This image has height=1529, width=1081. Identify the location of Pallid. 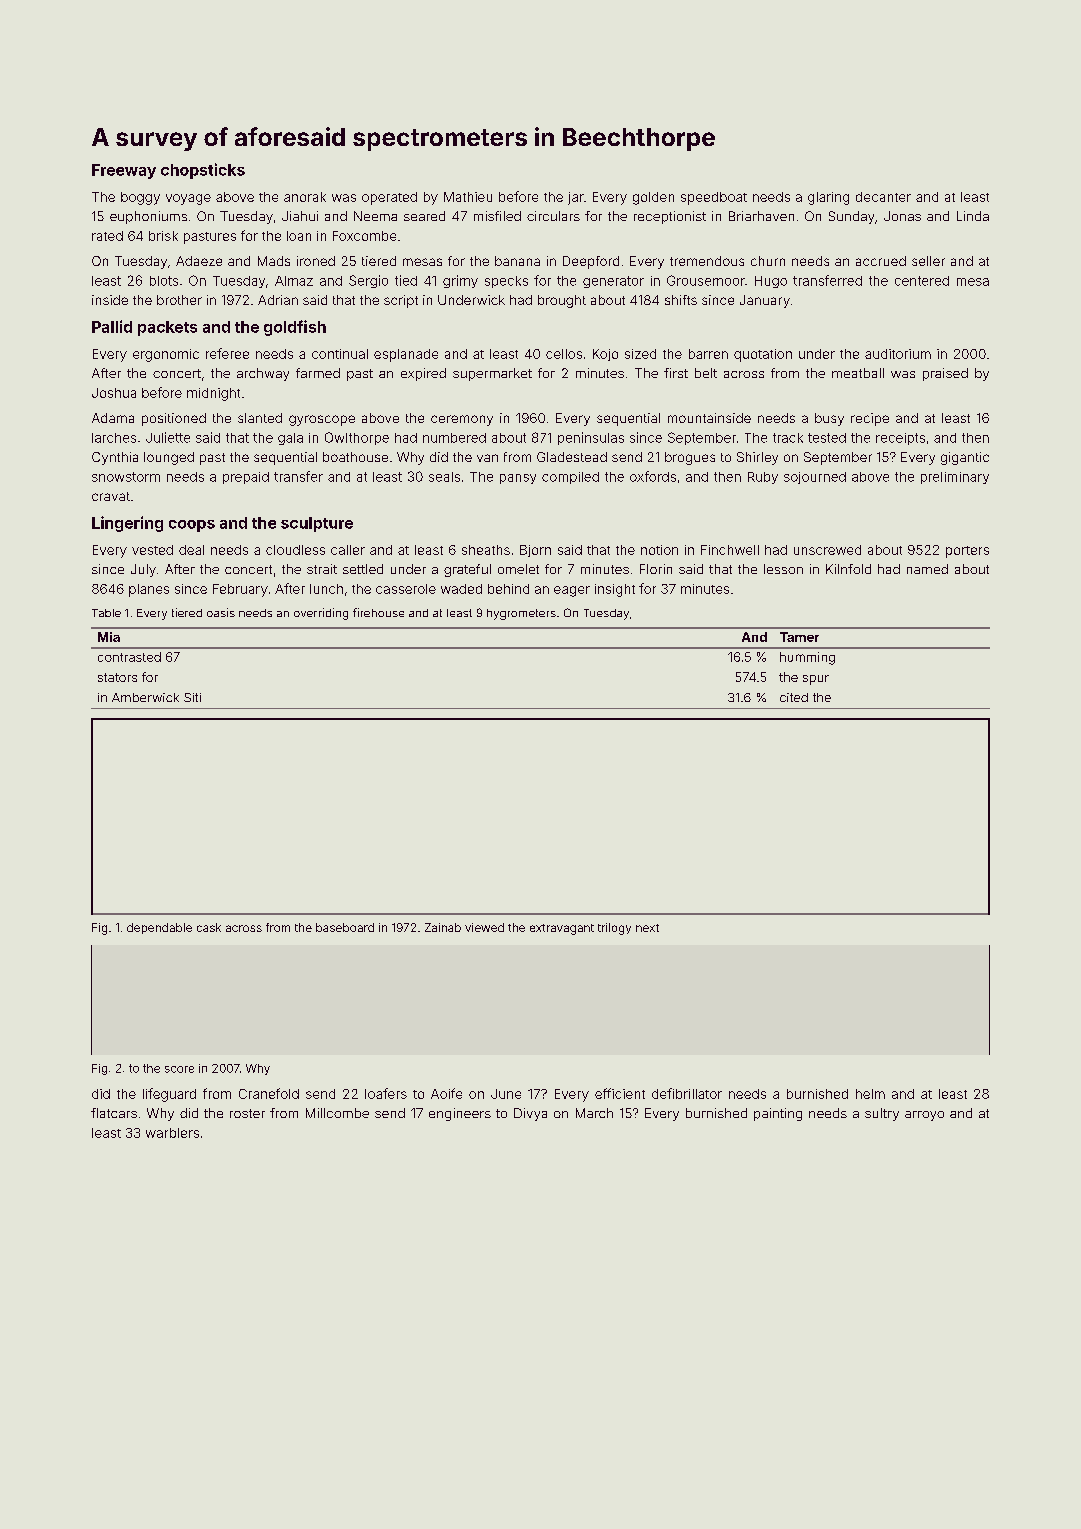
(112, 326).
